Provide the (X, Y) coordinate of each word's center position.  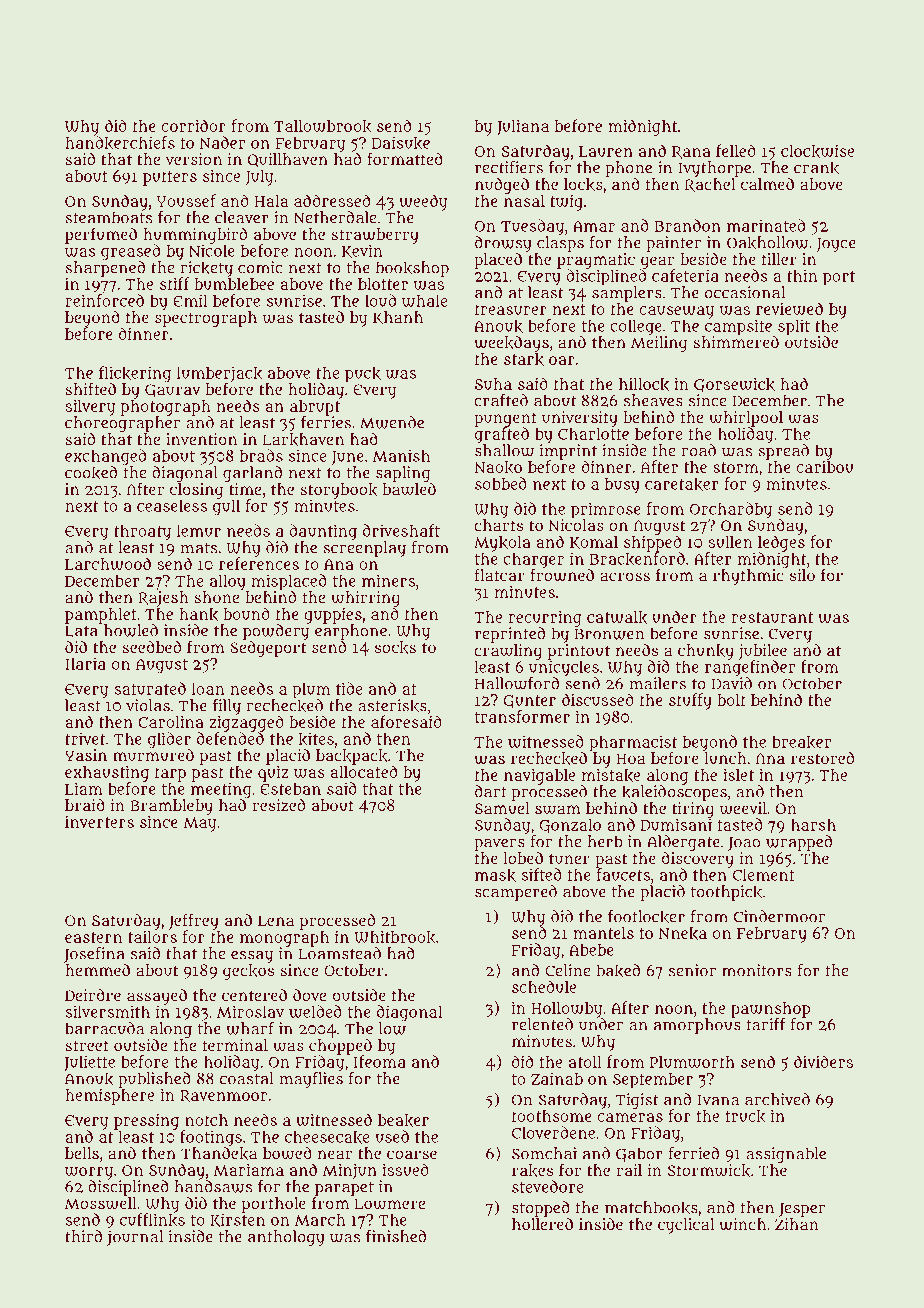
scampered (516, 893)
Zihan (797, 1224)
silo (802, 575)
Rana (691, 152)
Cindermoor (779, 916)
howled (131, 630)
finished (396, 1236)
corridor (193, 125)
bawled (409, 489)
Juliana (523, 128)
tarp (170, 774)
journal (135, 1238)
